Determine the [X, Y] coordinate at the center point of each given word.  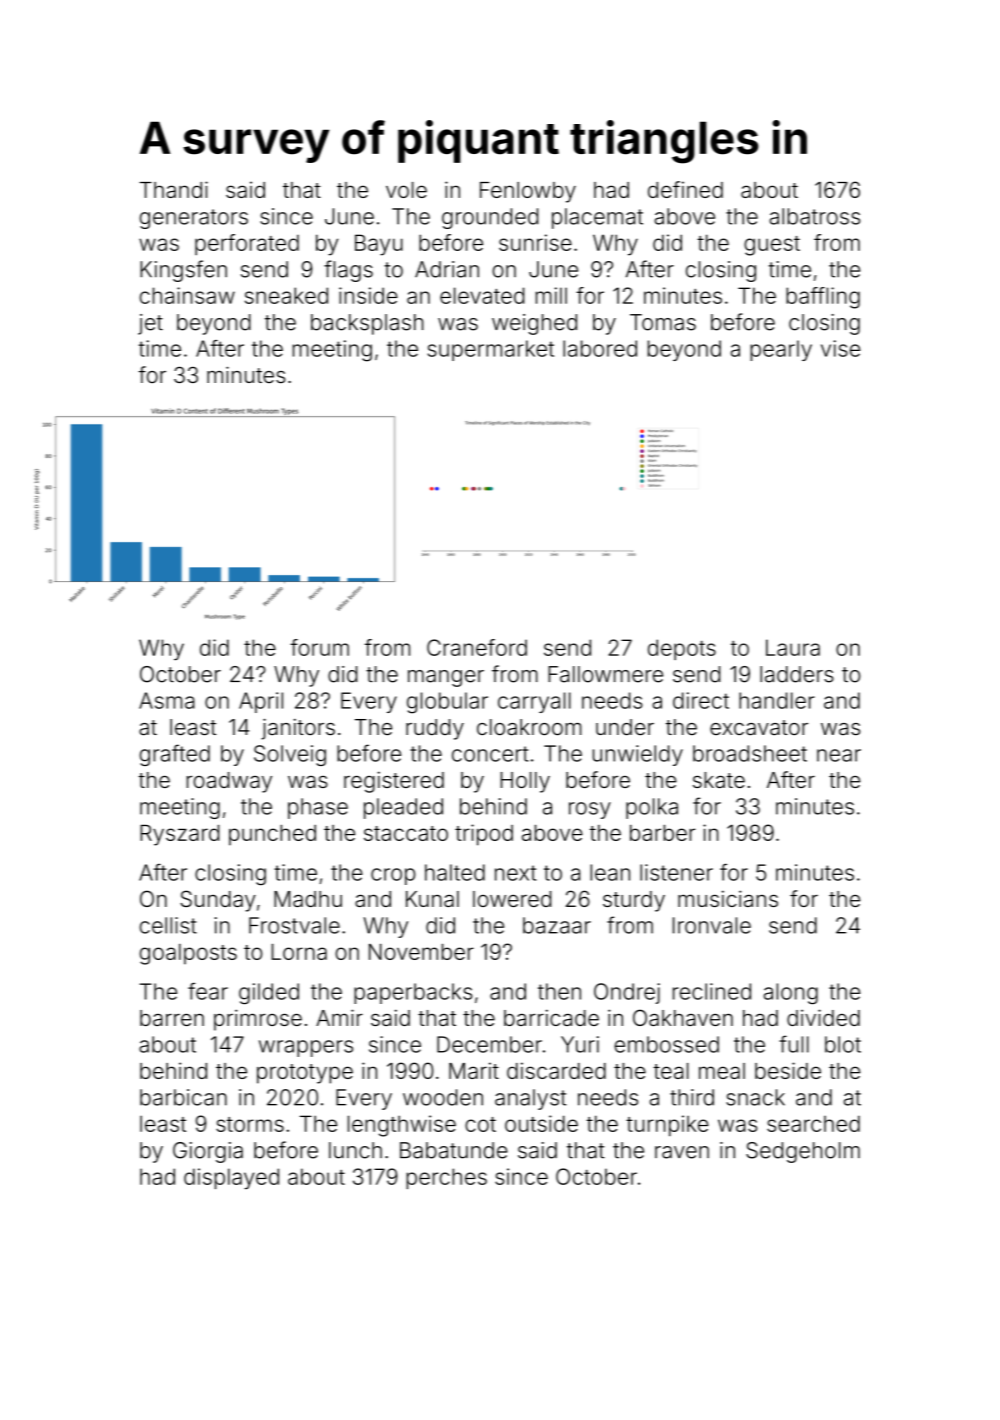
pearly [781, 350]
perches [446, 1178]
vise [840, 348]
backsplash [367, 324]
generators [194, 219]
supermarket [491, 350]
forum [319, 647]
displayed [231, 1178]
